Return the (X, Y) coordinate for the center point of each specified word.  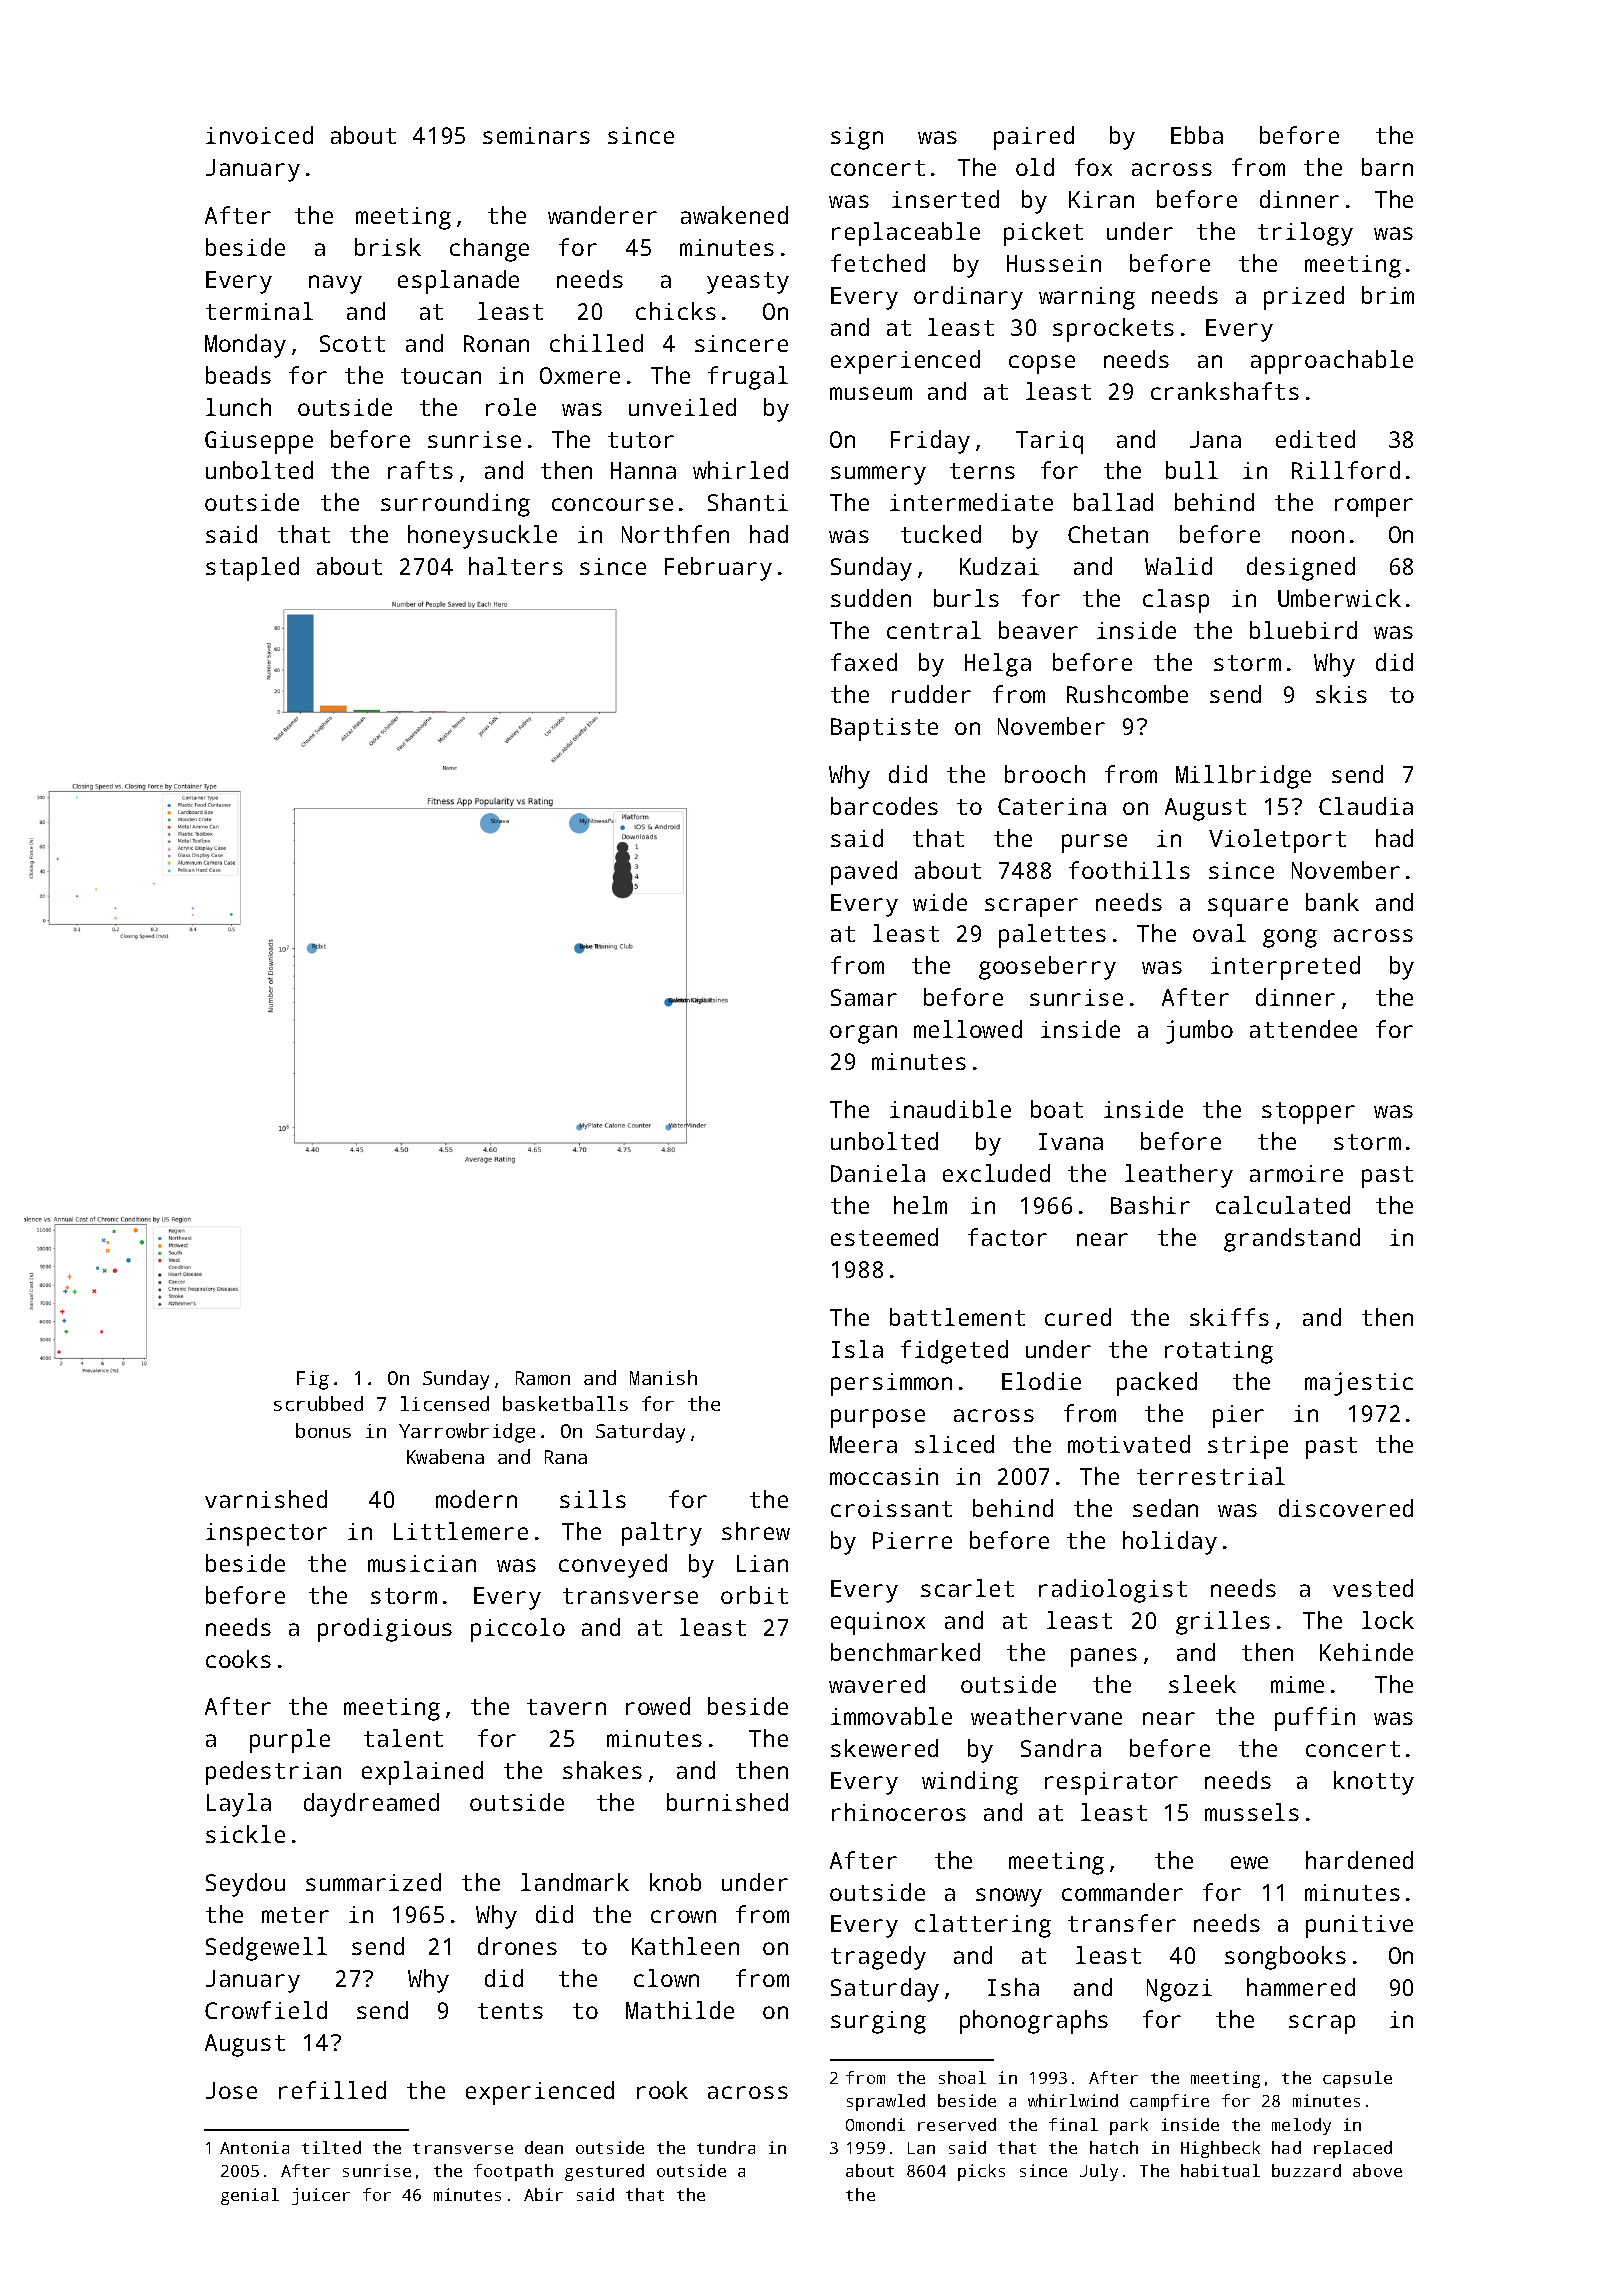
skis (1341, 694)
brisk (388, 247)
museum (871, 393)
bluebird (1303, 630)
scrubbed (318, 1403)
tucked (941, 534)
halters (516, 566)
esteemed (884, 1237)
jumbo (1199, 1032)
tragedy (878, 1958)
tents (510, 2011)
